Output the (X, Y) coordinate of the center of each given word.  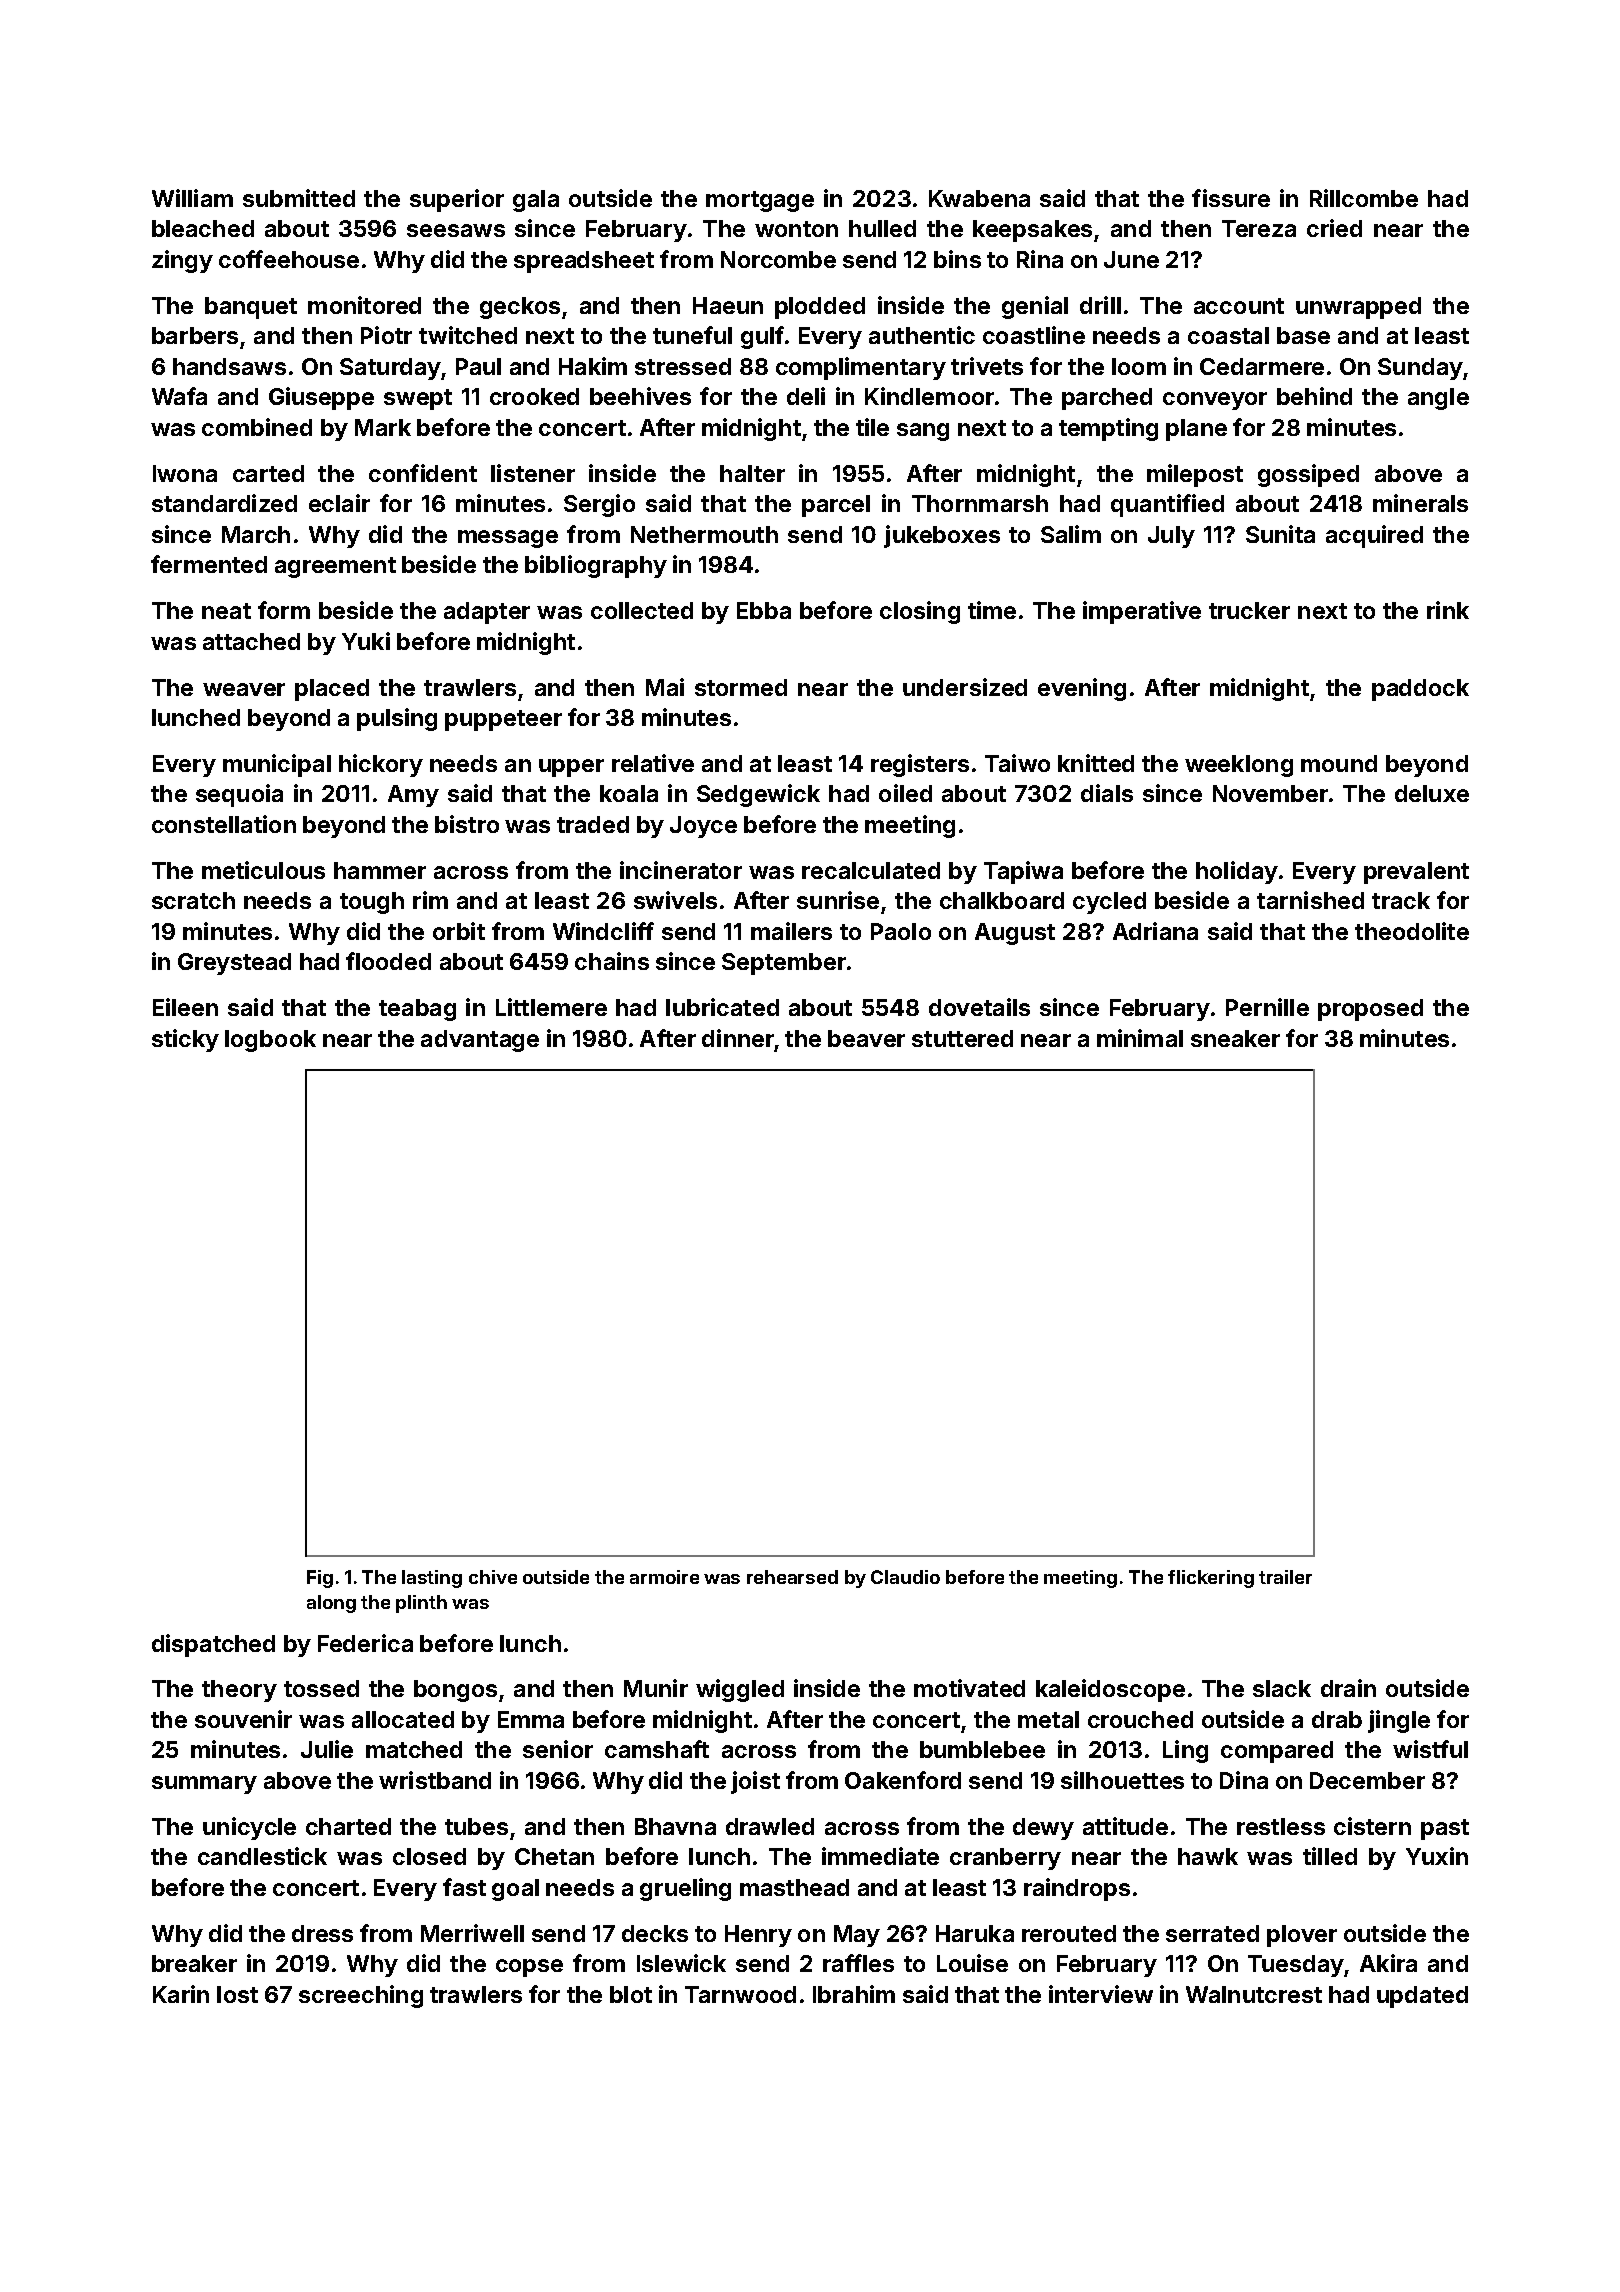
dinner (738, 1038)
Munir (656, 1688)
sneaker (1235, 1038)
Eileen (185, 1007)
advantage (480, 1041)
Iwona (185, 473)
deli (806, 396)
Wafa (179, 396)
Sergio (599, 505)
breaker (194, 1963)
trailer (1285, 1577)
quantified (1167, 505)
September (784, 964)
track (1401, 900)
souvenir (243, 1719)
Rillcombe (1364, 198)
